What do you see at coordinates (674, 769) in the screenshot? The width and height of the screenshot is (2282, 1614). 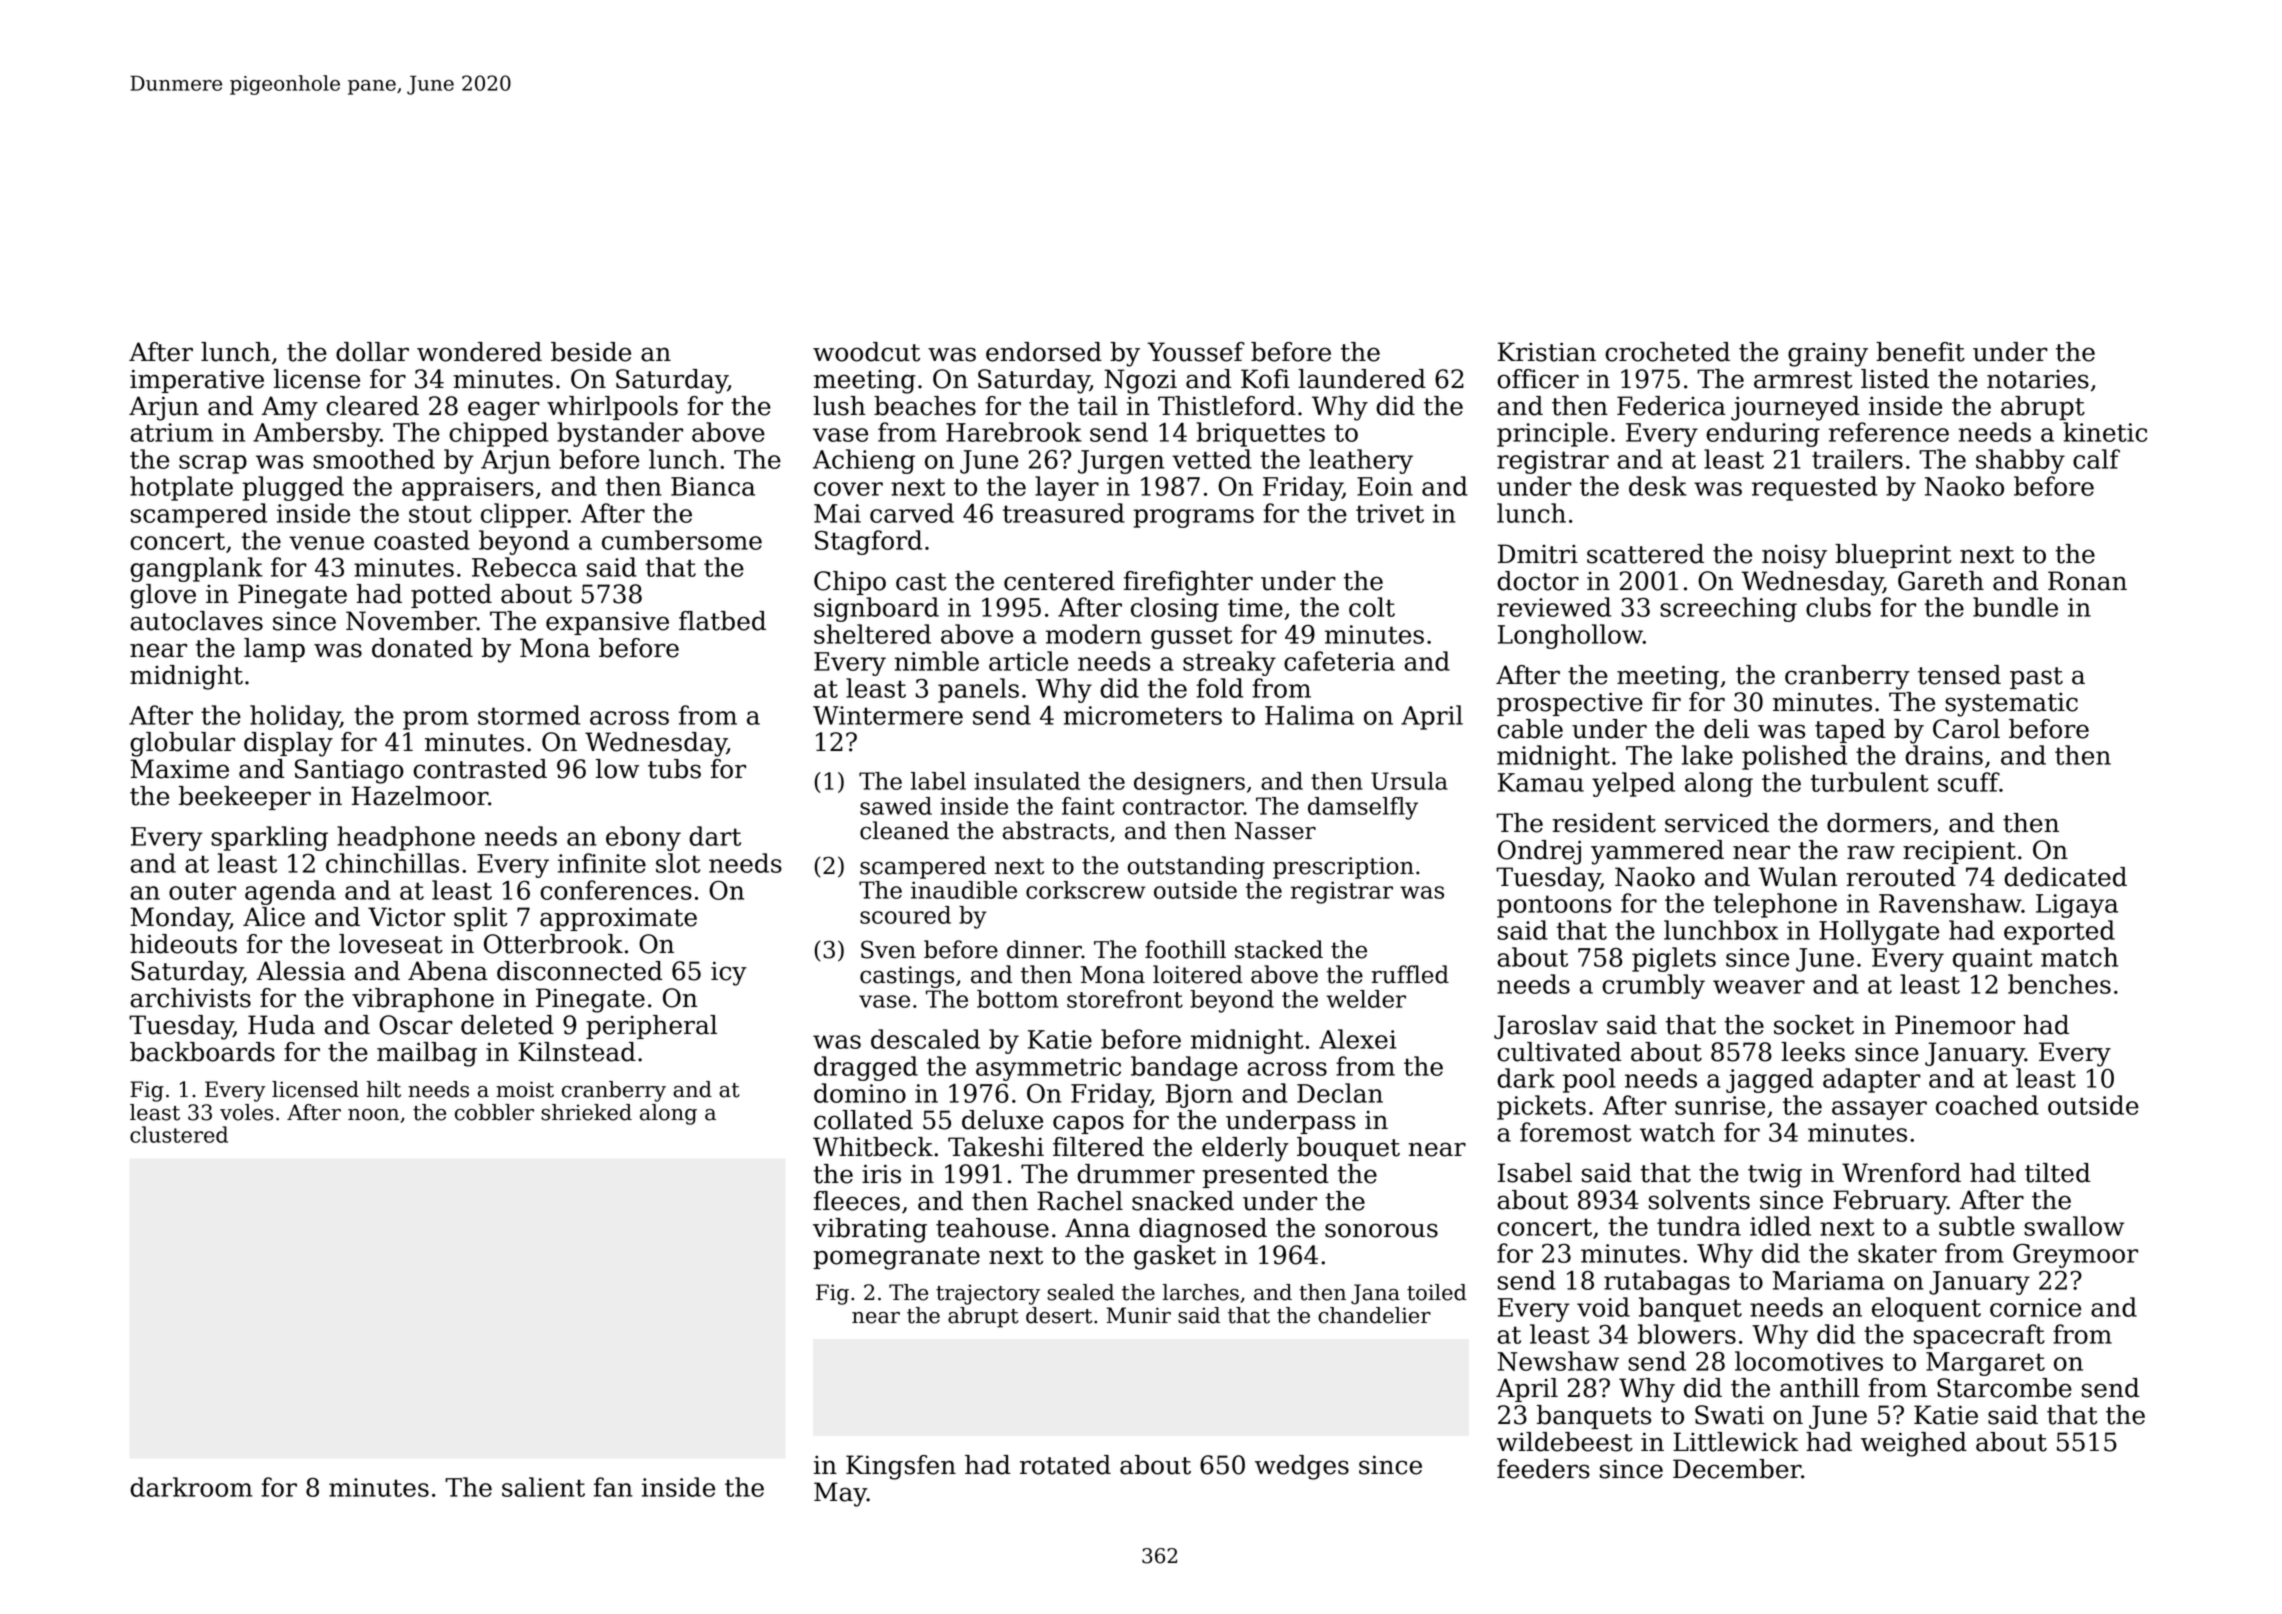 I see `tubs` at bounding box center [674, 769].
